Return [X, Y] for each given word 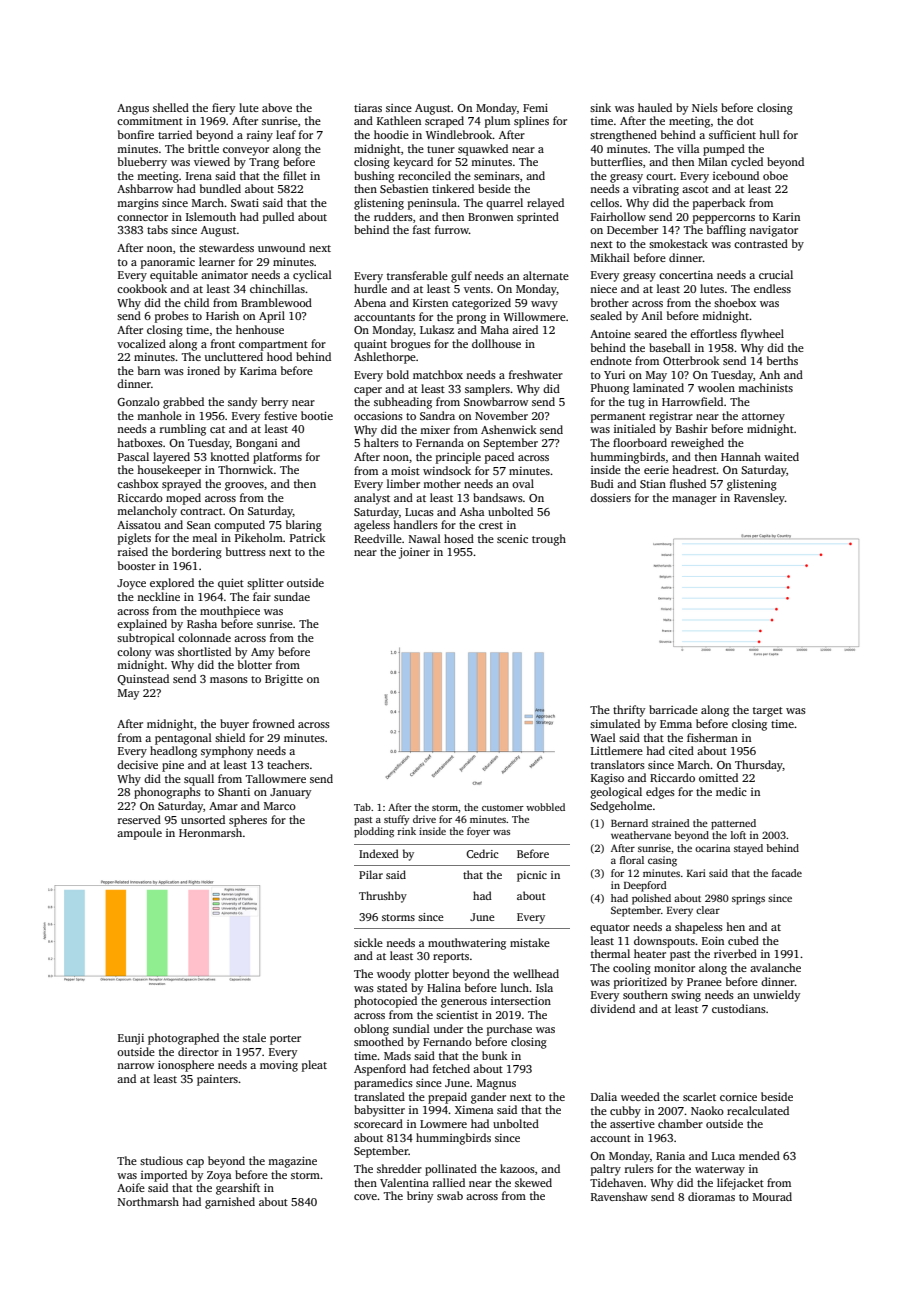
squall [199, 780]
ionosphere [186, 1066]
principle [458, 458]
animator [224, 274]
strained [671, 823]
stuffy [396, 820]
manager [694, 500]
